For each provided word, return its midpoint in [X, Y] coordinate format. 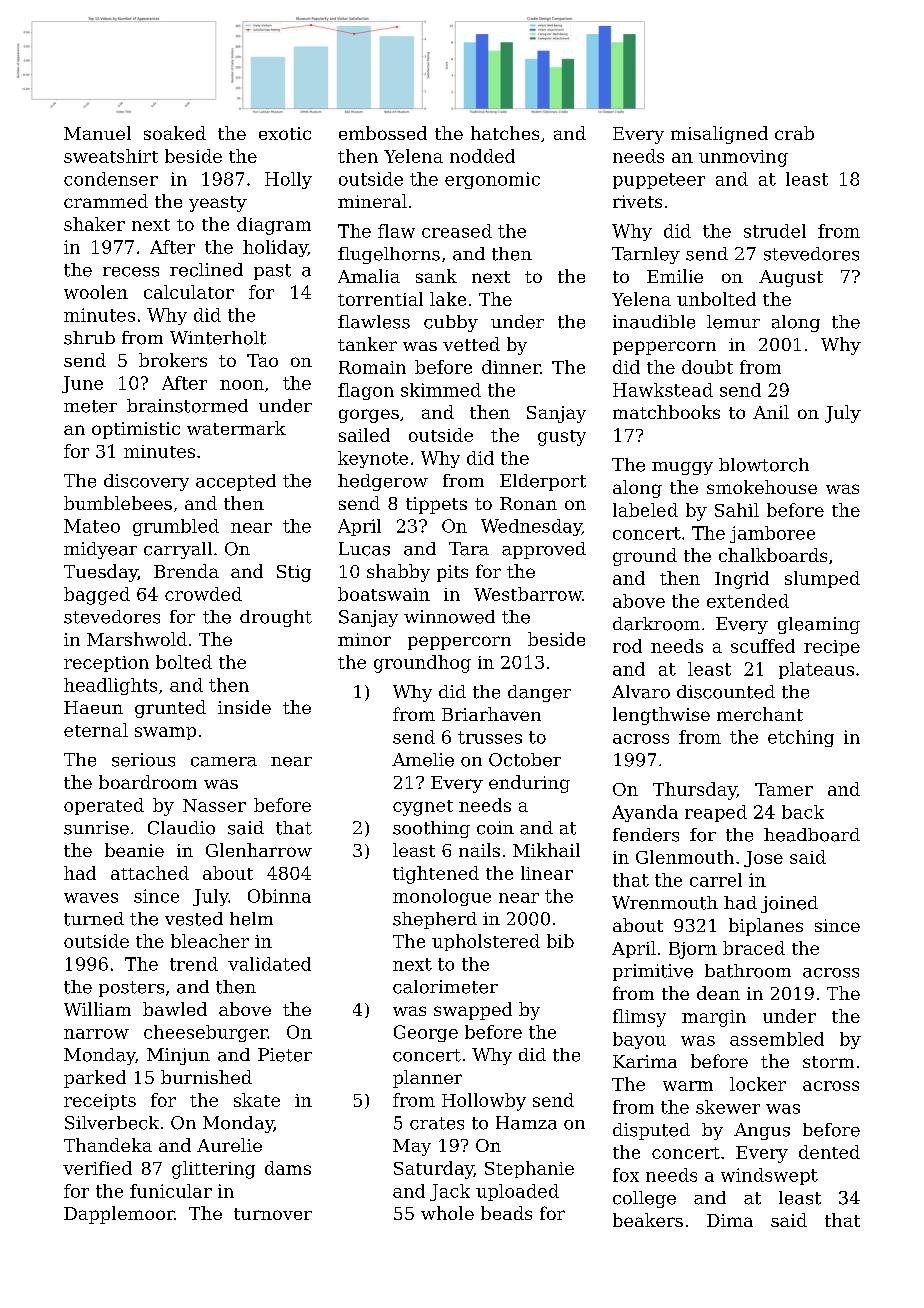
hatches [505, 133]
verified [97, 1168]
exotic [285, 133]
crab [794, 133]
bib [560, 941]
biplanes [766, 927]
